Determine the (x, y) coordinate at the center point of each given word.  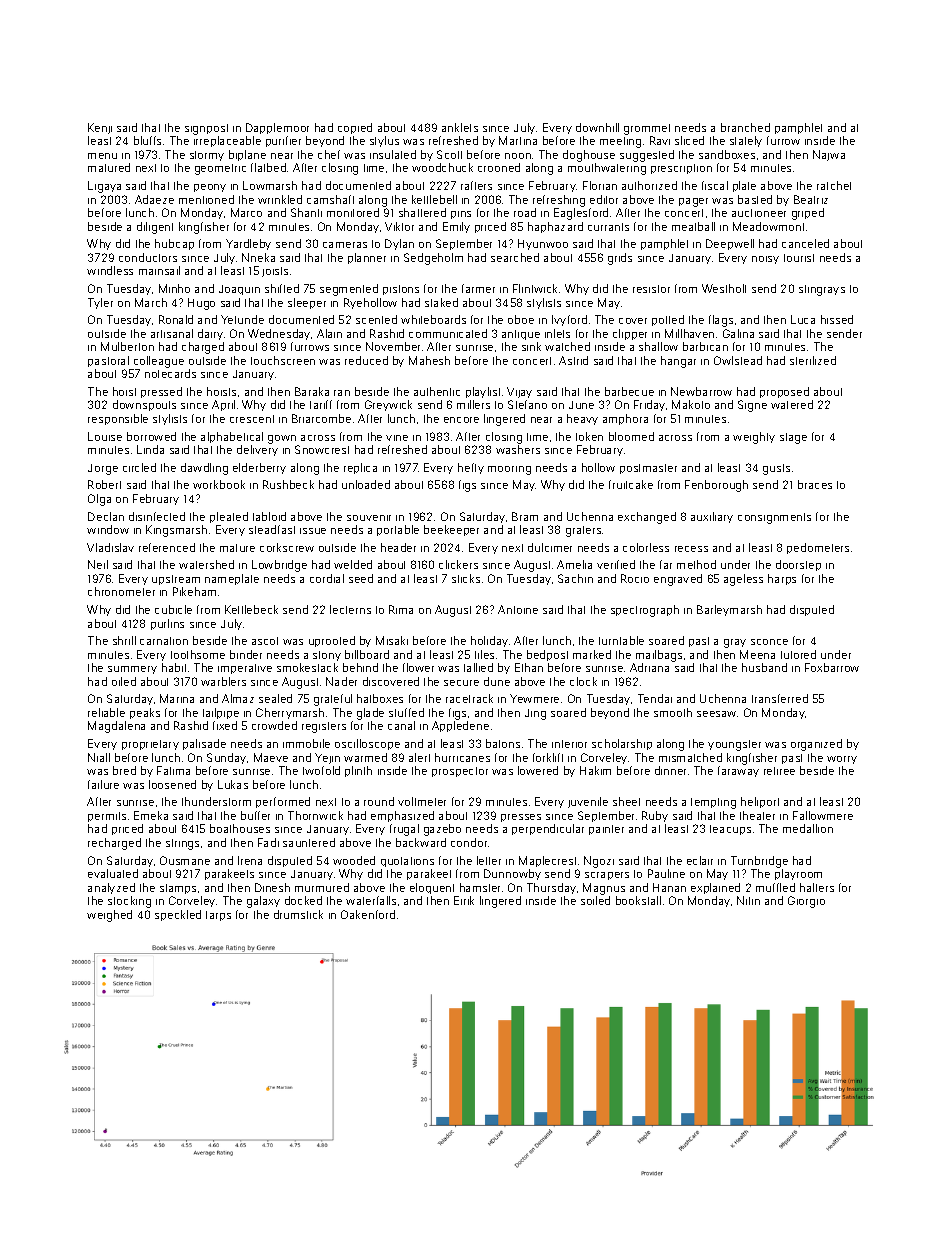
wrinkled (280, 199)
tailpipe (221, 713)
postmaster (648, 469)
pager (693, 202)
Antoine (518, 609)
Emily (456, 227)
